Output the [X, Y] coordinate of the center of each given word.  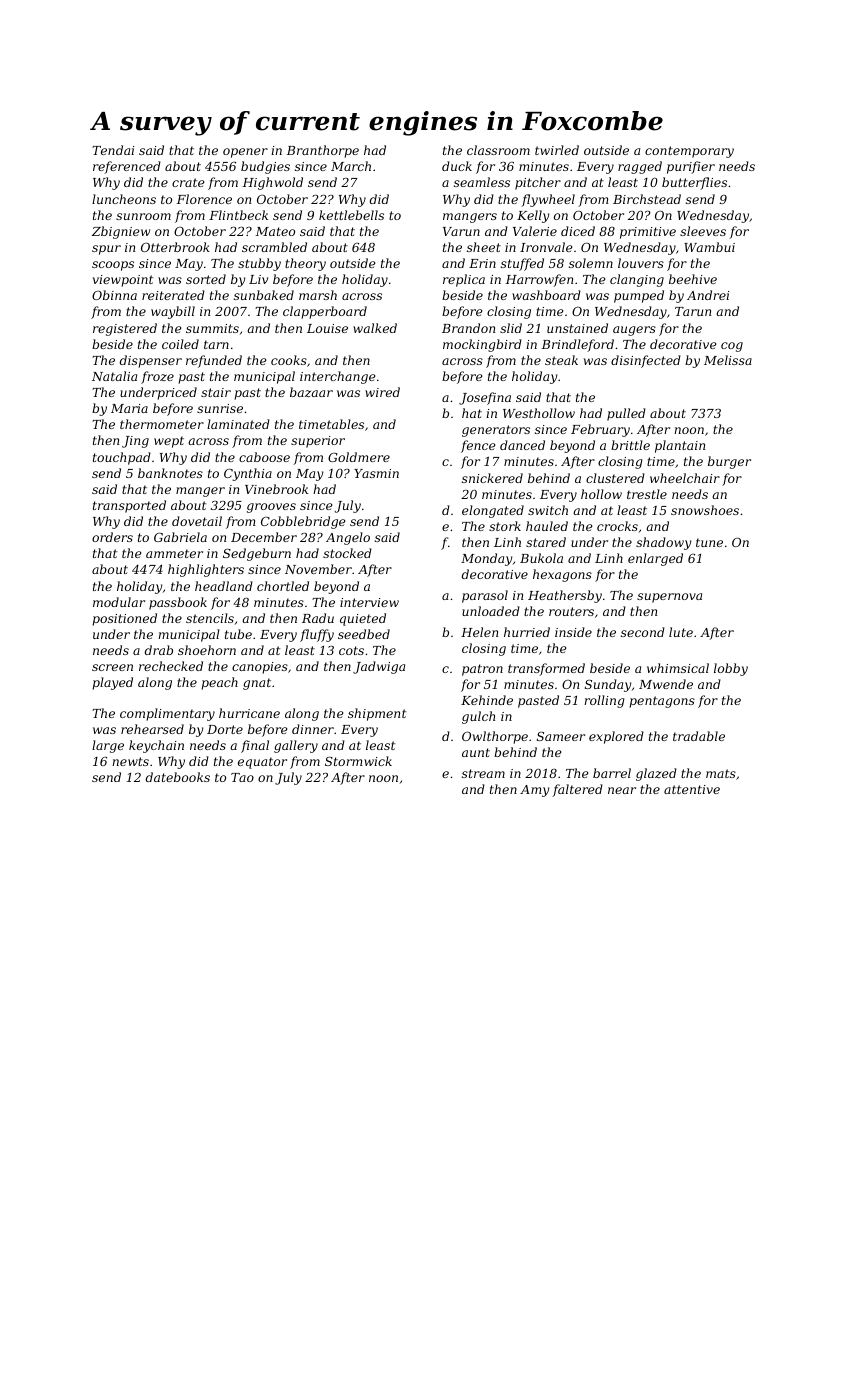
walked [375, 328]
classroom [498, 150]
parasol [485, 596]
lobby [731, 669]
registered [125, 329]
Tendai [113, 150]
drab [159, 650]
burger [729, 462]
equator [262, 763]
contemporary [689, 152]
